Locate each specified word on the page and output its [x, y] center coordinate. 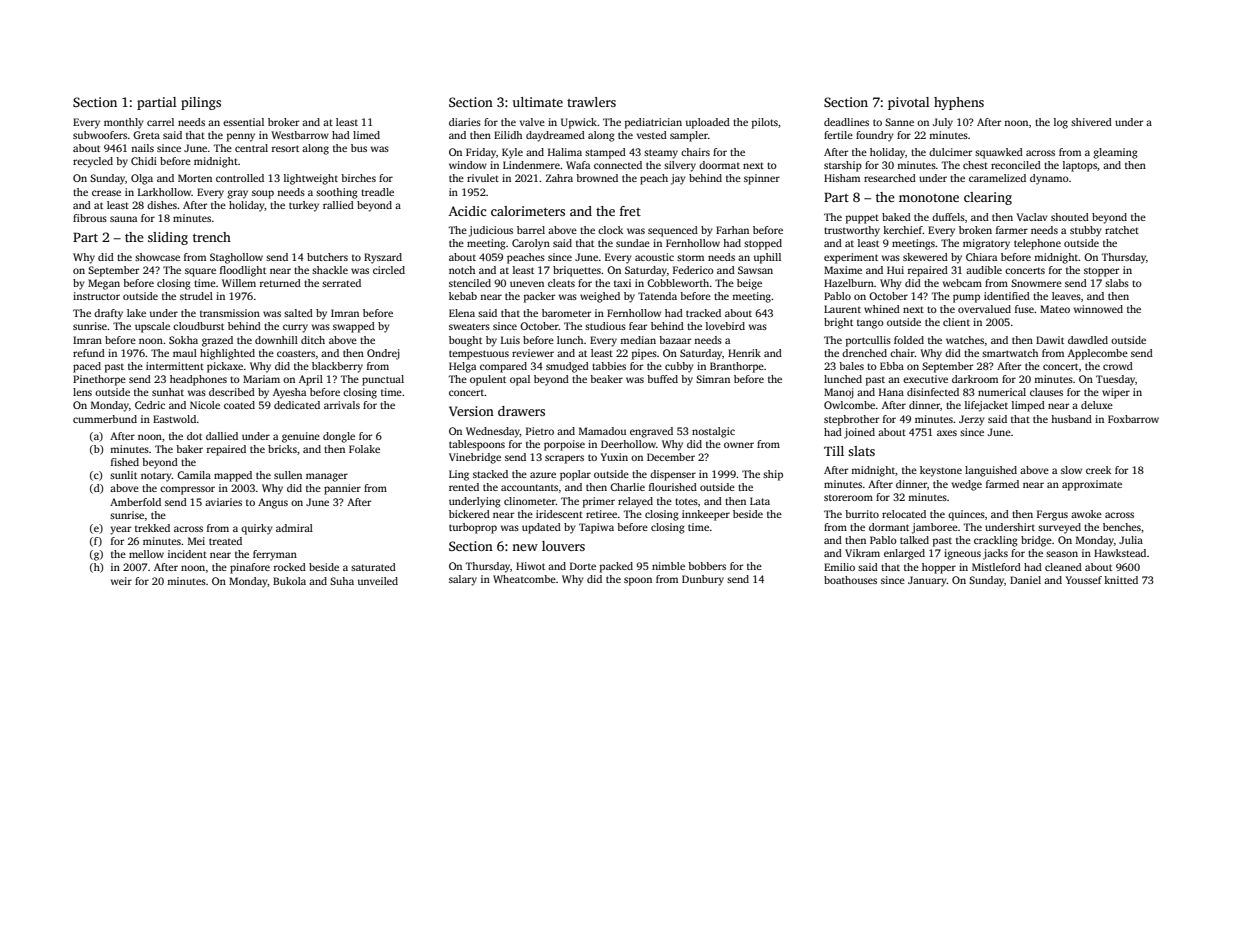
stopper [1101, 272]
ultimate [538, 102]
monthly [124, 123]
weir [121, 581]
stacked [490, 474]
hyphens [959, 103]
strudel [196, 296]
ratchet [1122, 230]
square [200, 272]
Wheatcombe [524, 579]
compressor [187, 490]
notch [462, 270]
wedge [967, 485]
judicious [491, 231]
